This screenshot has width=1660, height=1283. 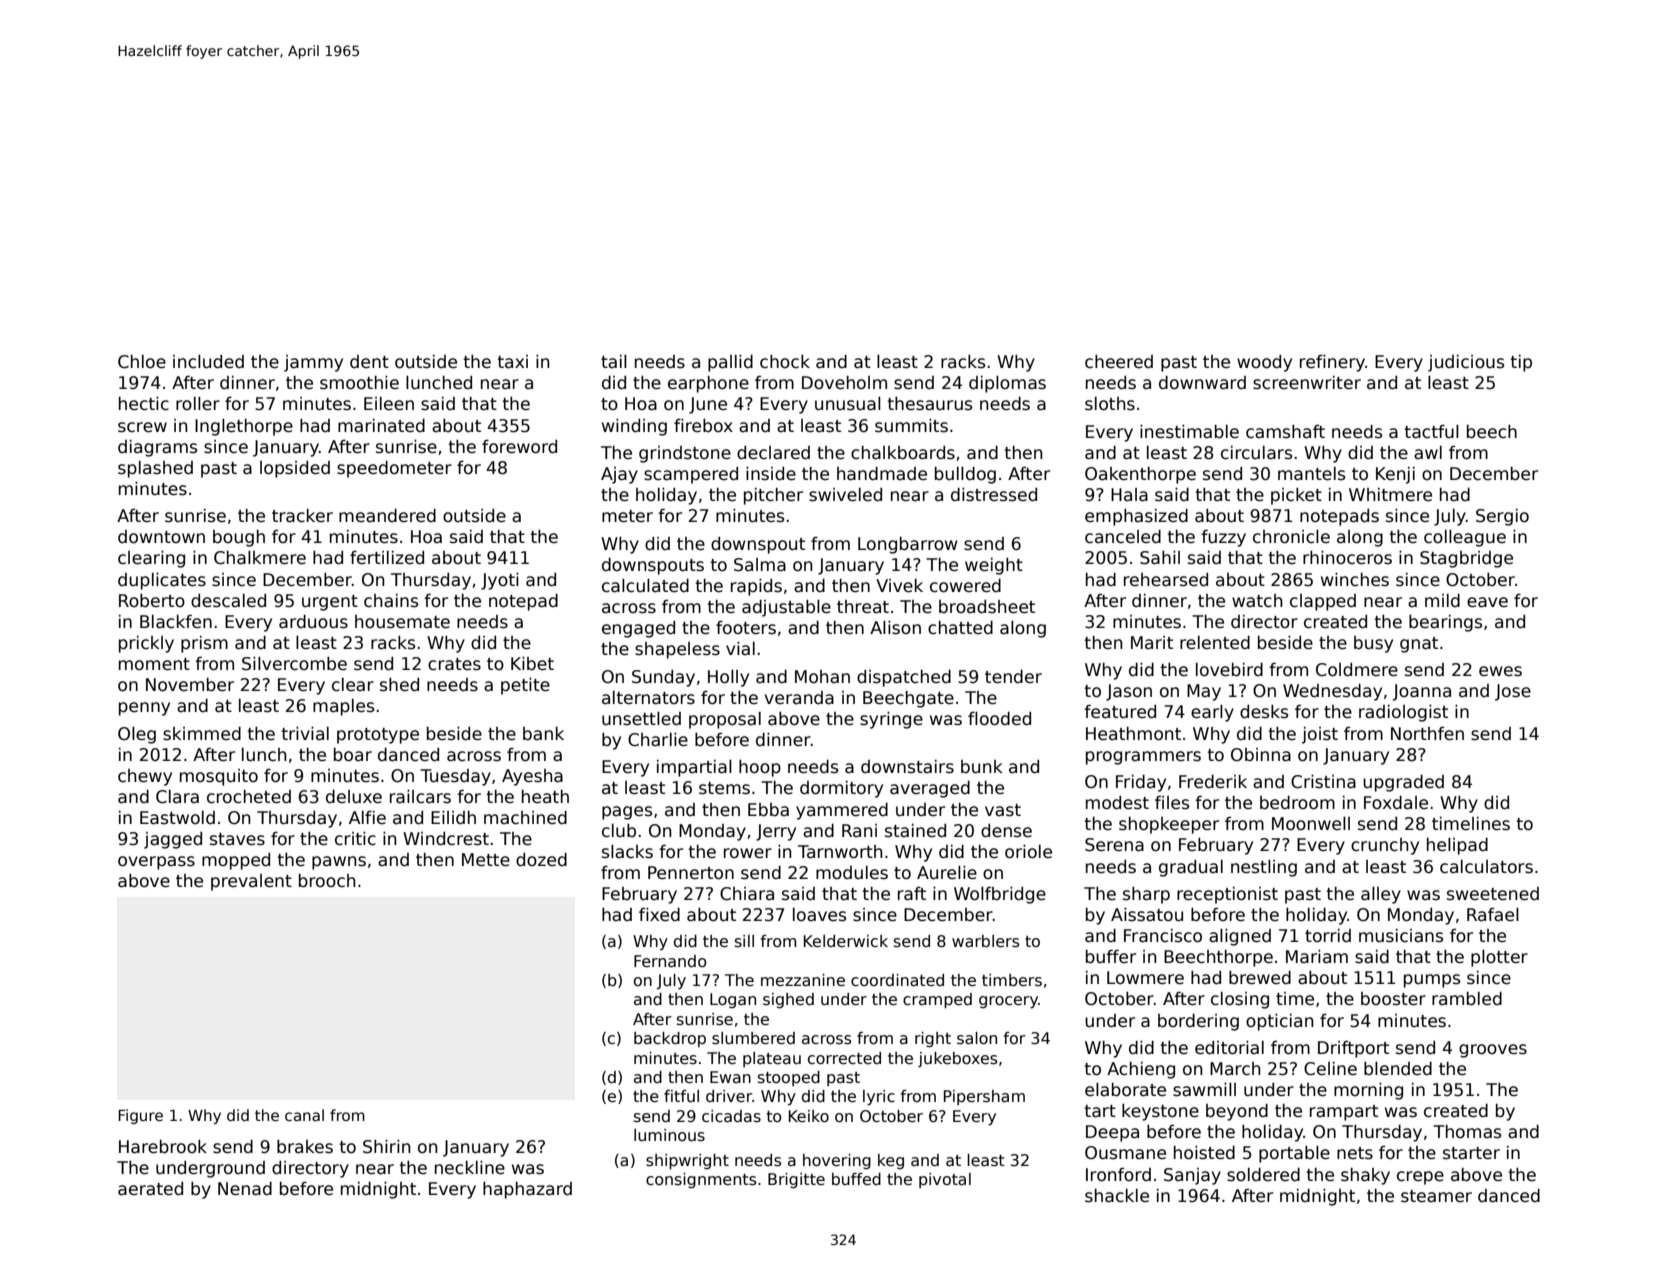 What do you see at coordinates (304, 1115) in the screenshot?
I see `canal` at bounding box center [304, 1115].
